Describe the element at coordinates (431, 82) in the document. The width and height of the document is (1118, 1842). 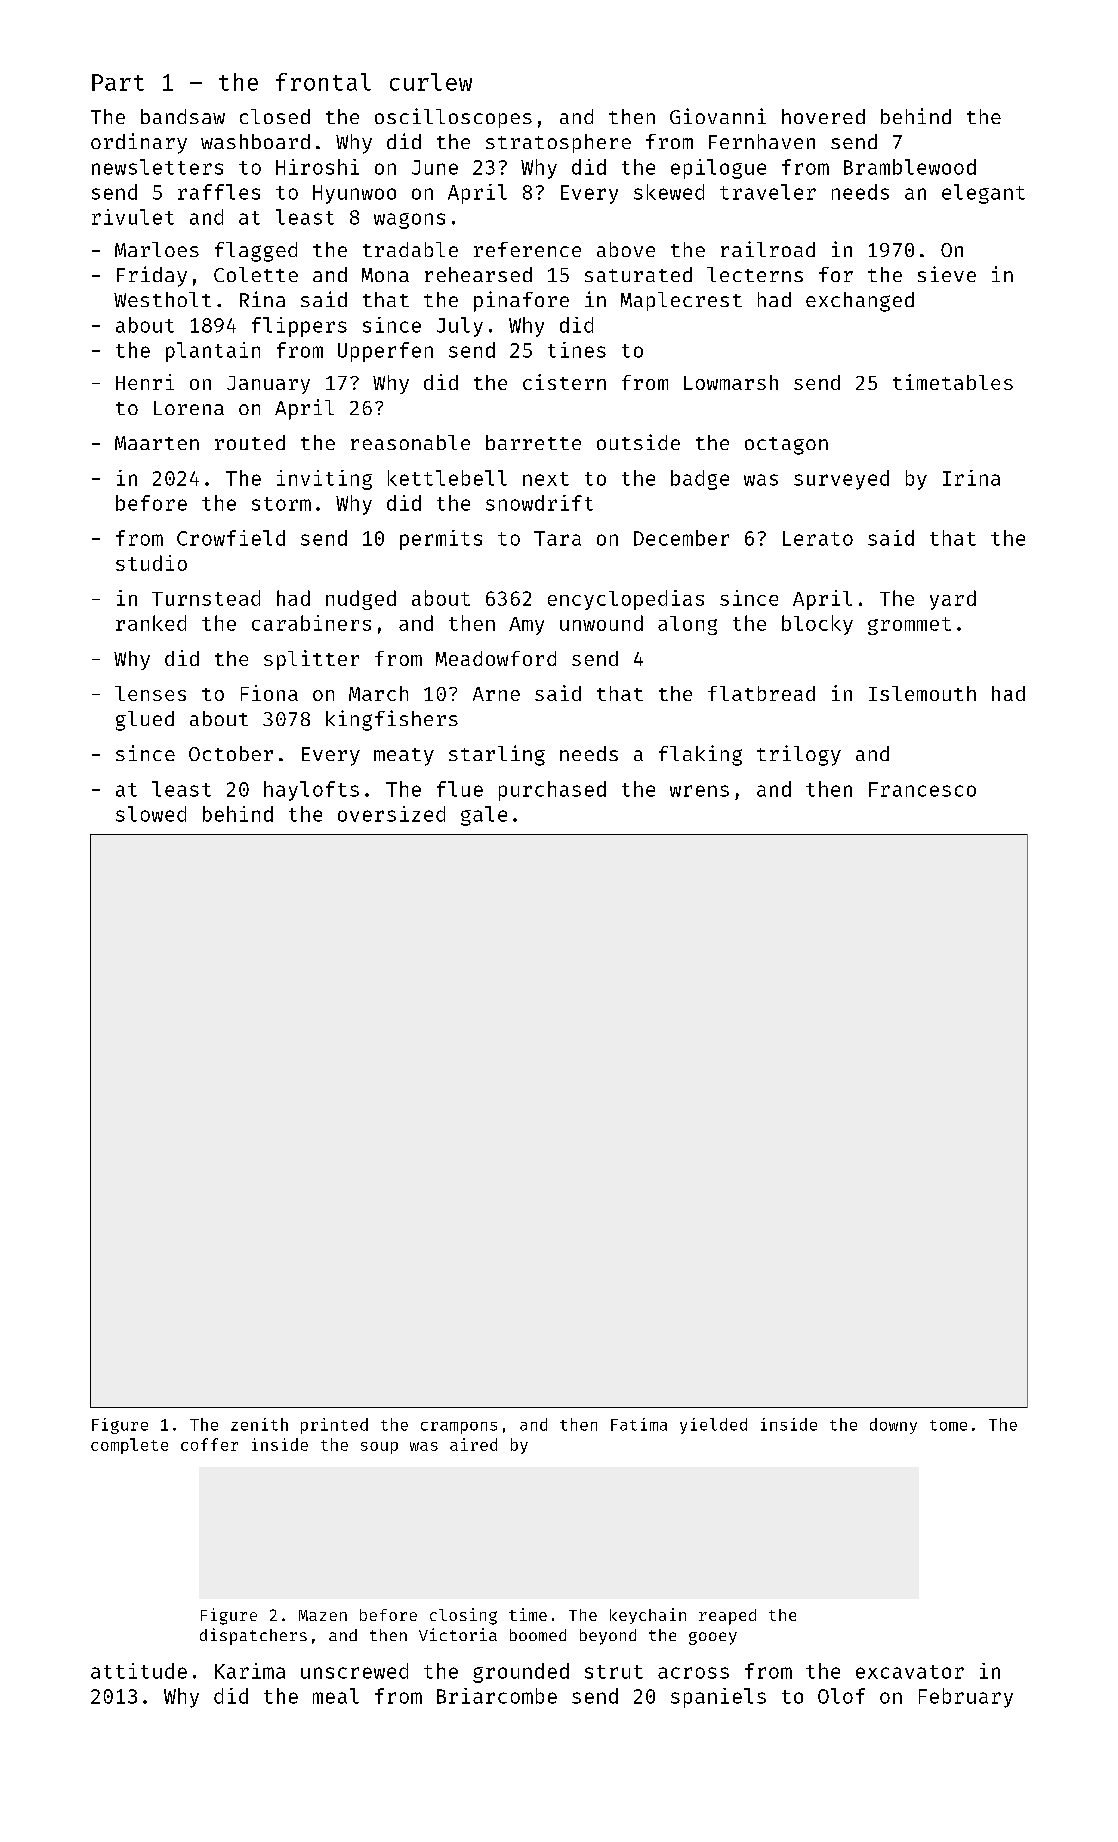
I see `curlew` at that location.
